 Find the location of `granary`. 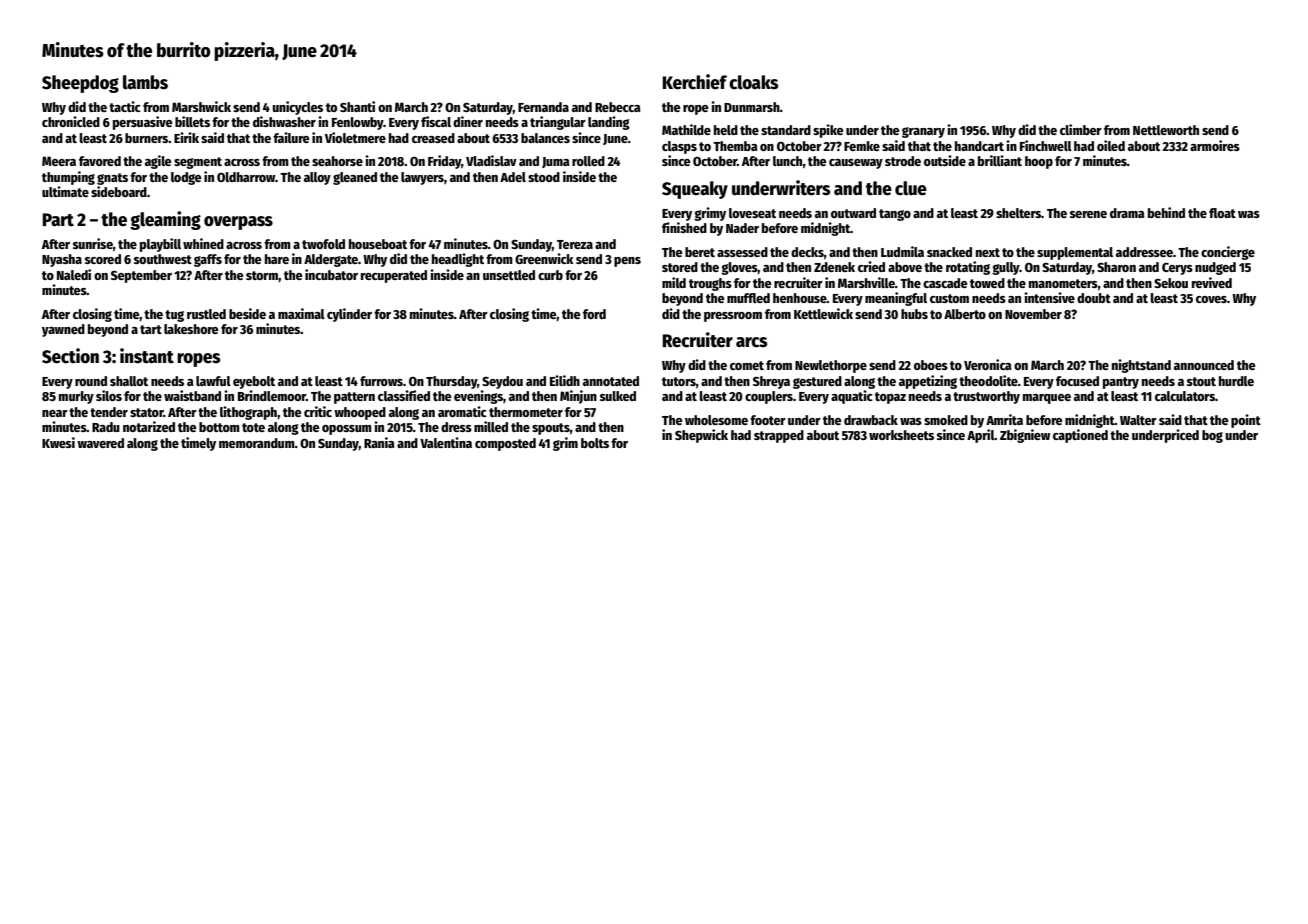

granary is located at coordinates (923, 132).
